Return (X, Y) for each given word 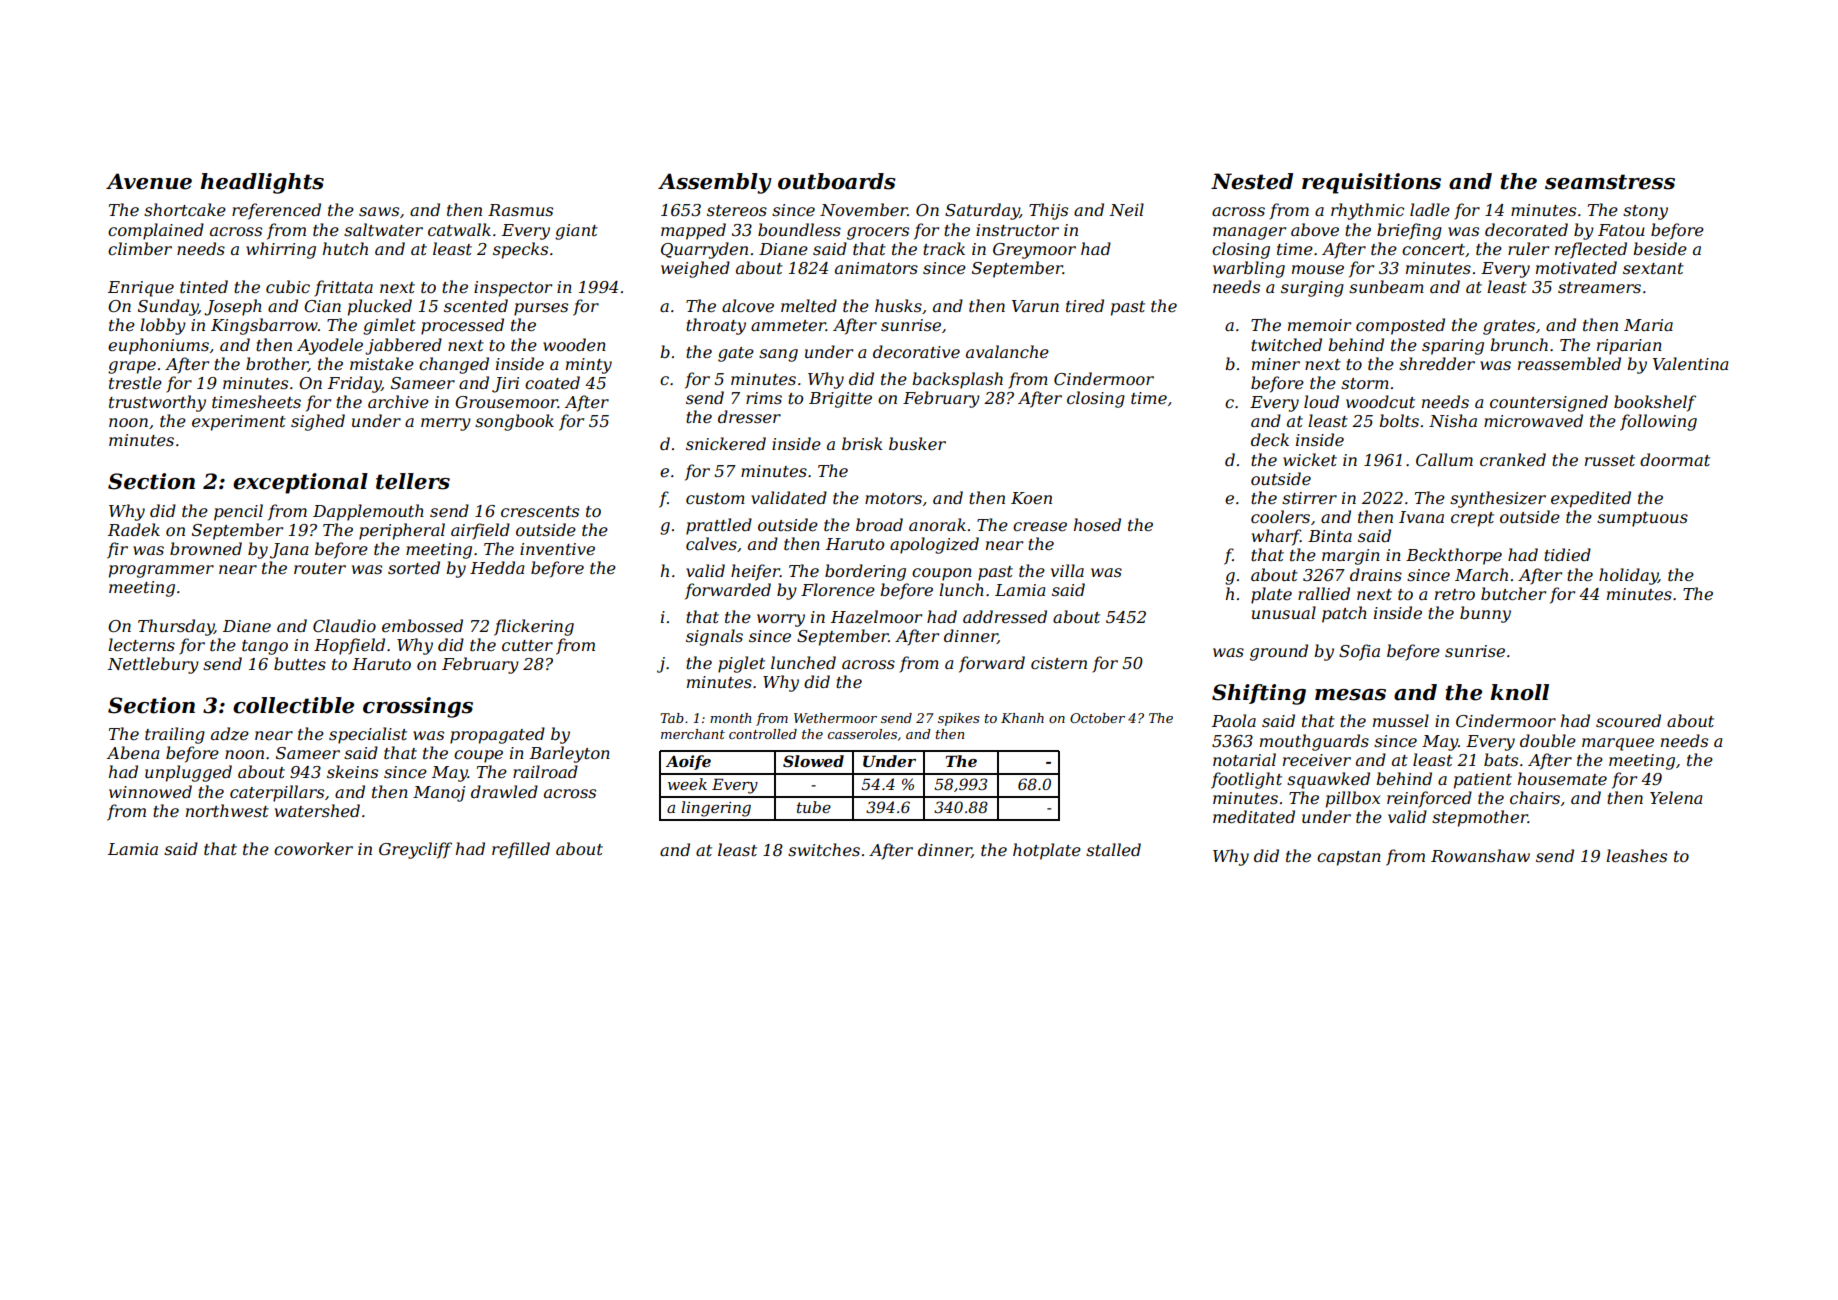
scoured (1628, 720)
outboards (837, 181)
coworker (313, 848)
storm (1365, 383)
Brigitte (840, 400)
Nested (1252, 181)
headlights (262, 183)
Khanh (1022, 718)
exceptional (300, 483)
